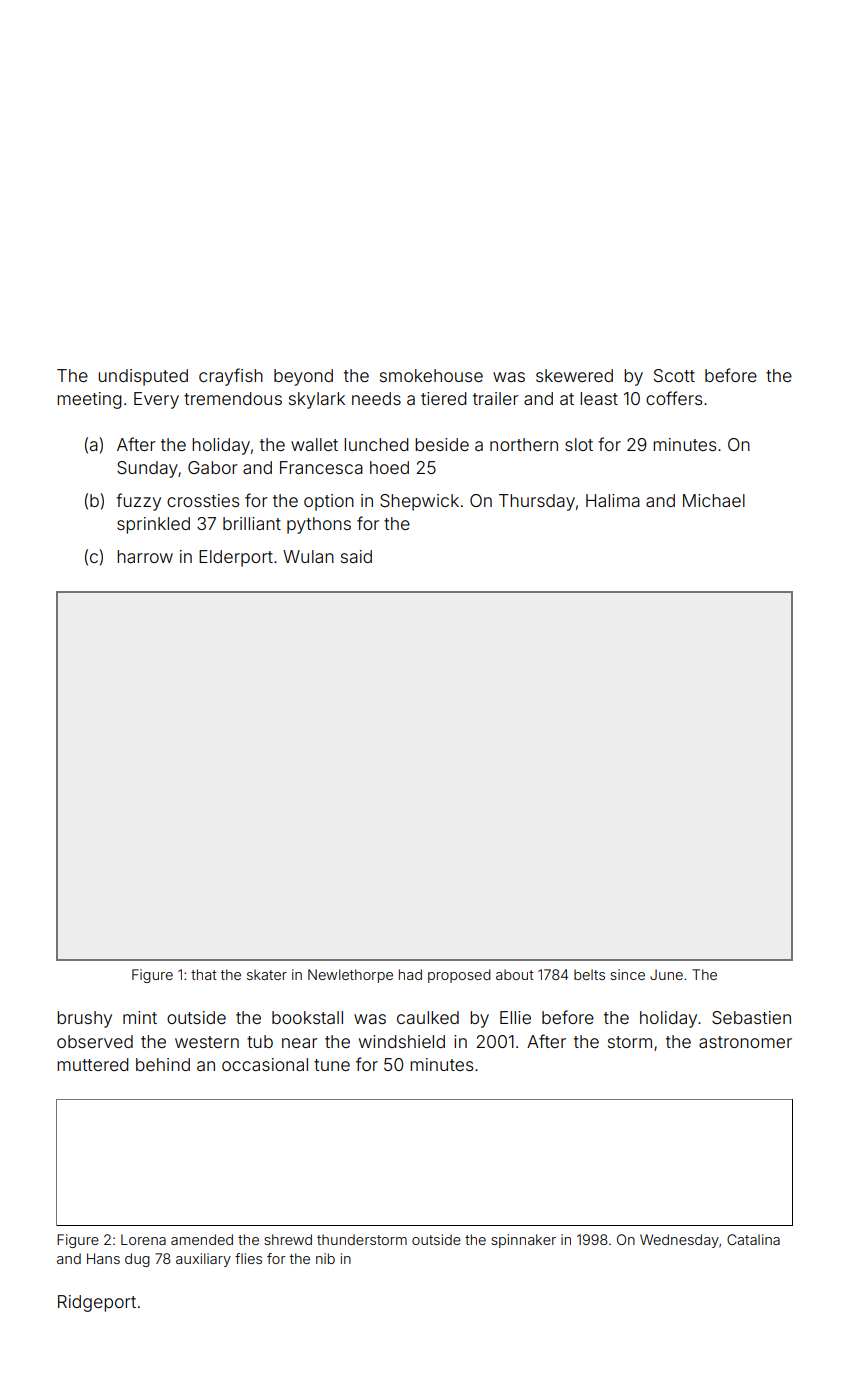 This screenshot has height=1400, width=849. I want to click on windshield, so click(402, 1041).
